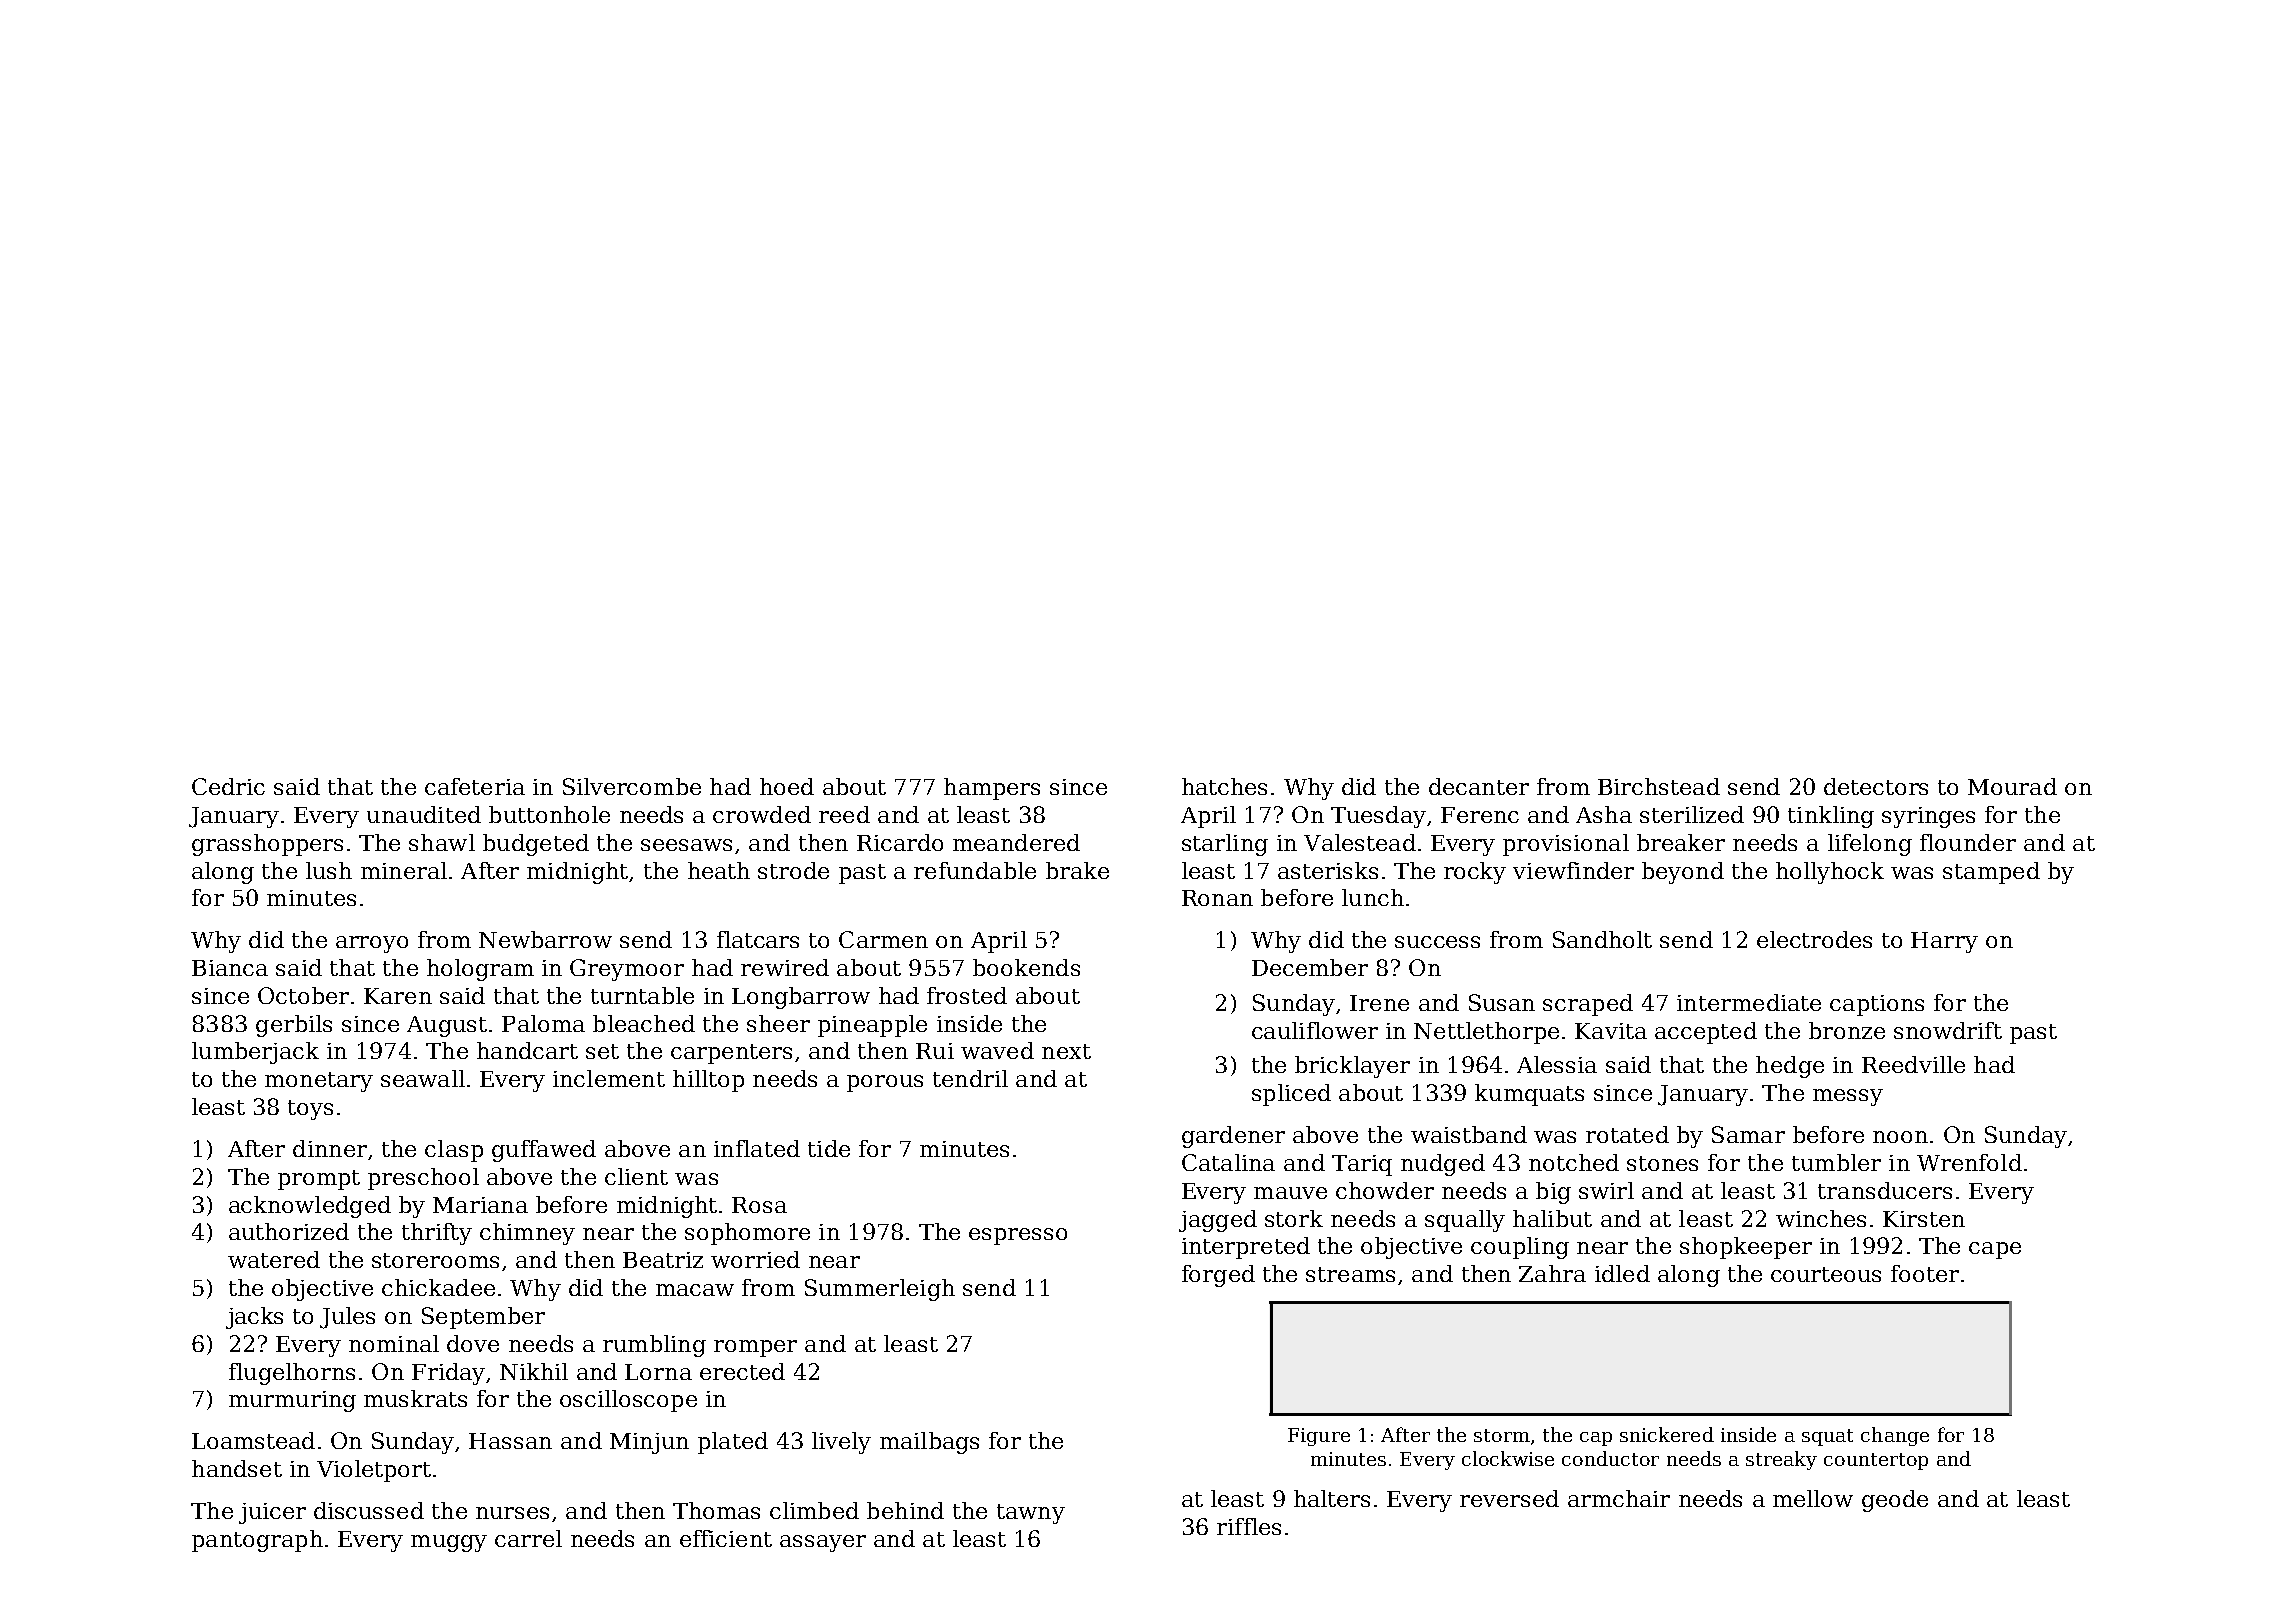  What do you see at coordinates (549, 814) in the document?
I see `buttonhole` at bounding box center [549, 814].
